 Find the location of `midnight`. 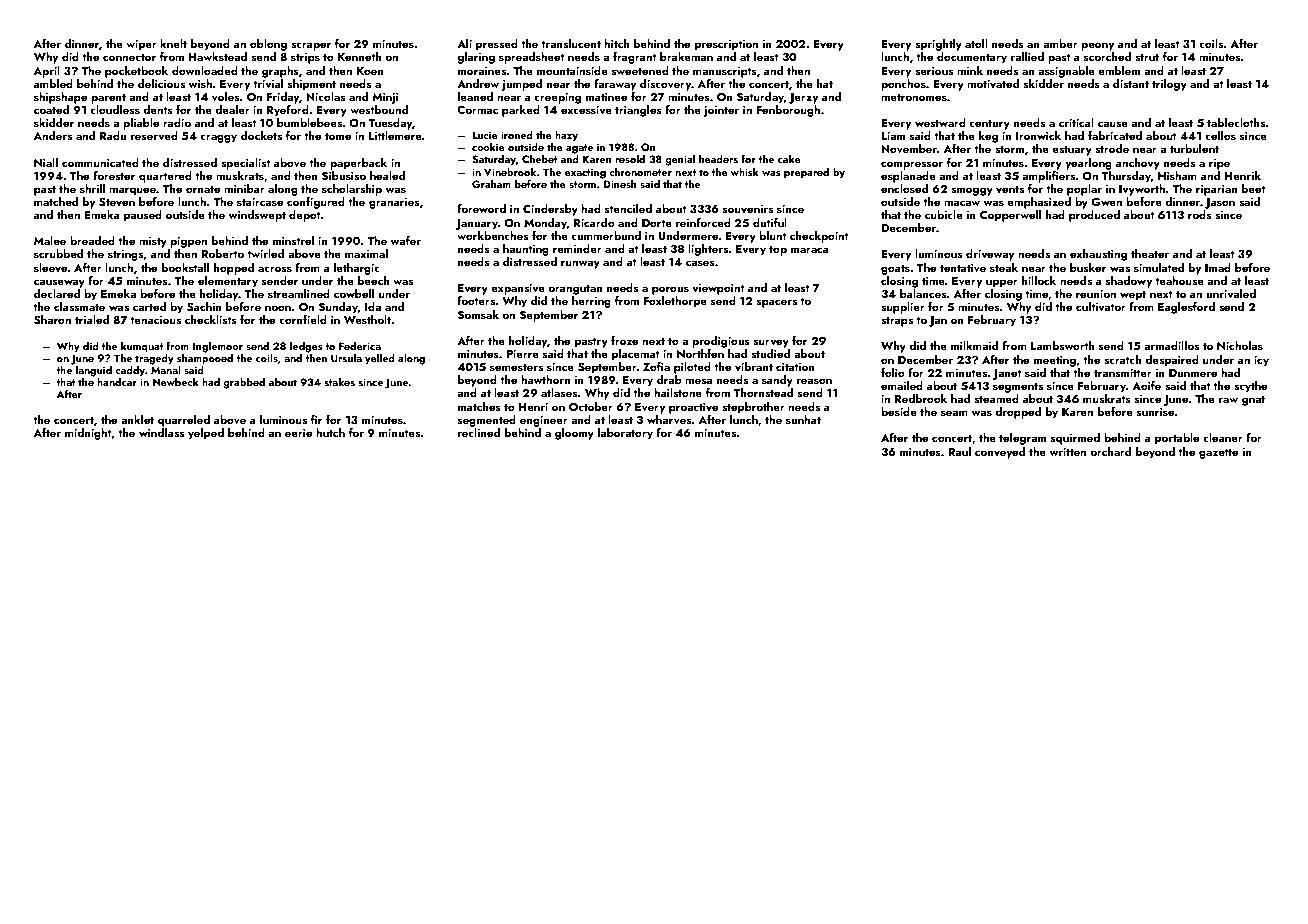

midnight is located at coordinates (88, 434).
